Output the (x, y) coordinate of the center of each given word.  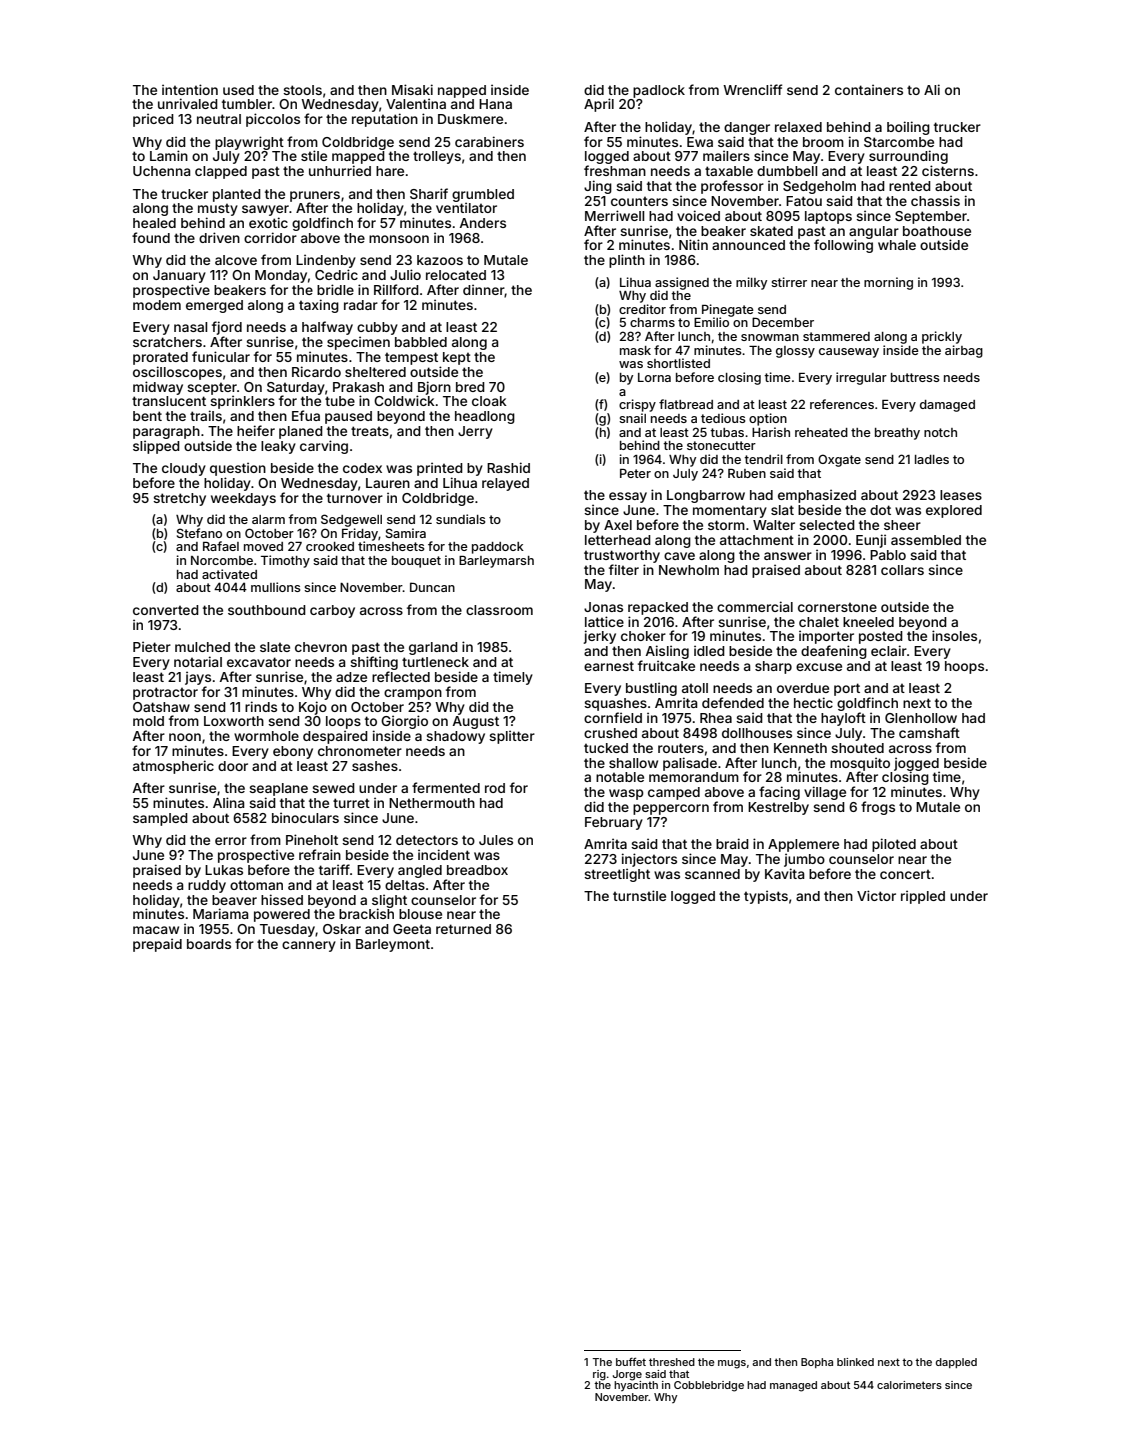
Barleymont (393, 945)
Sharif (429, 193)
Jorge (627, 1375)
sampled (160, 819)
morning (888, 283)
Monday (281, 276)
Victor (876, 895)
